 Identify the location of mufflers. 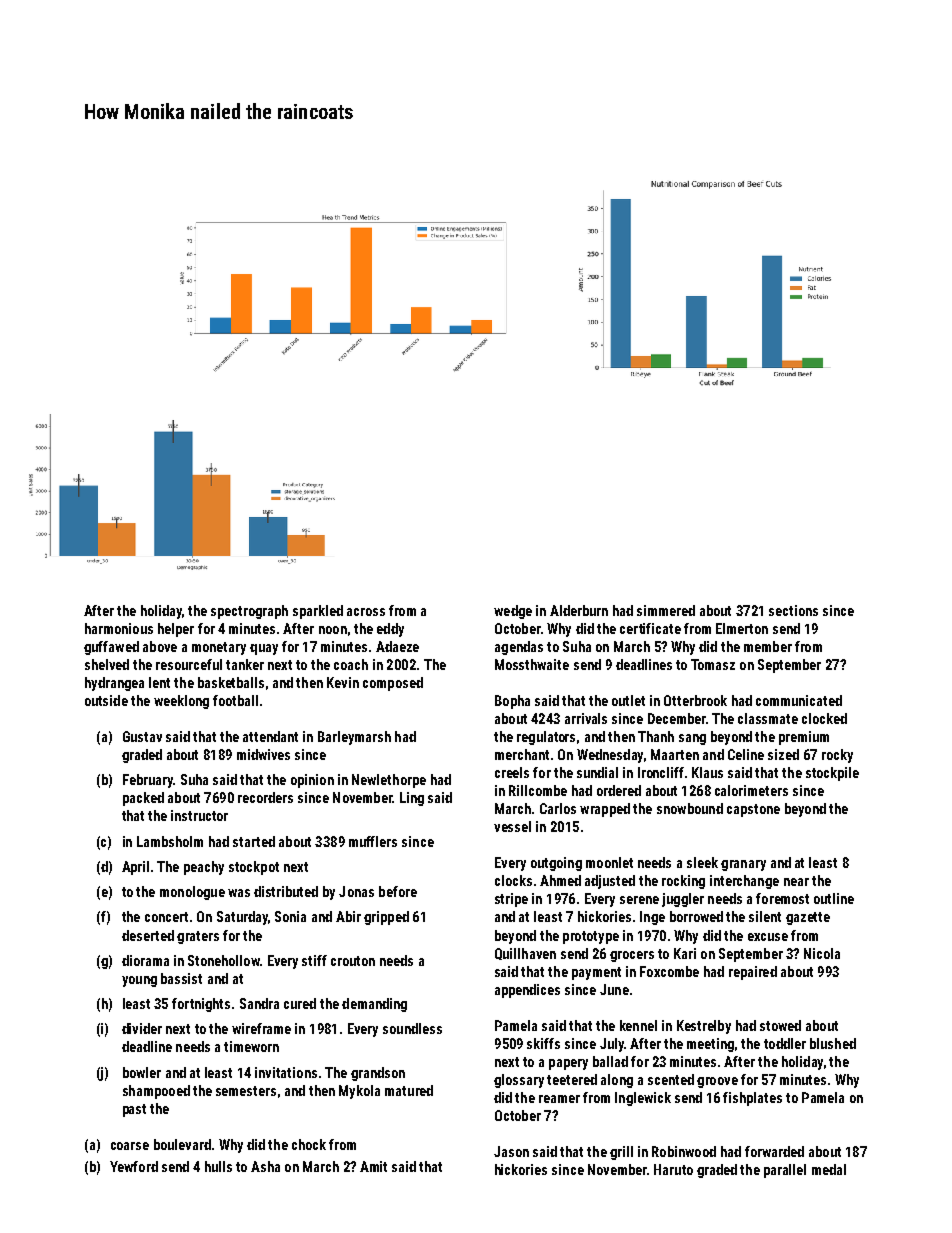
(373, 841).
